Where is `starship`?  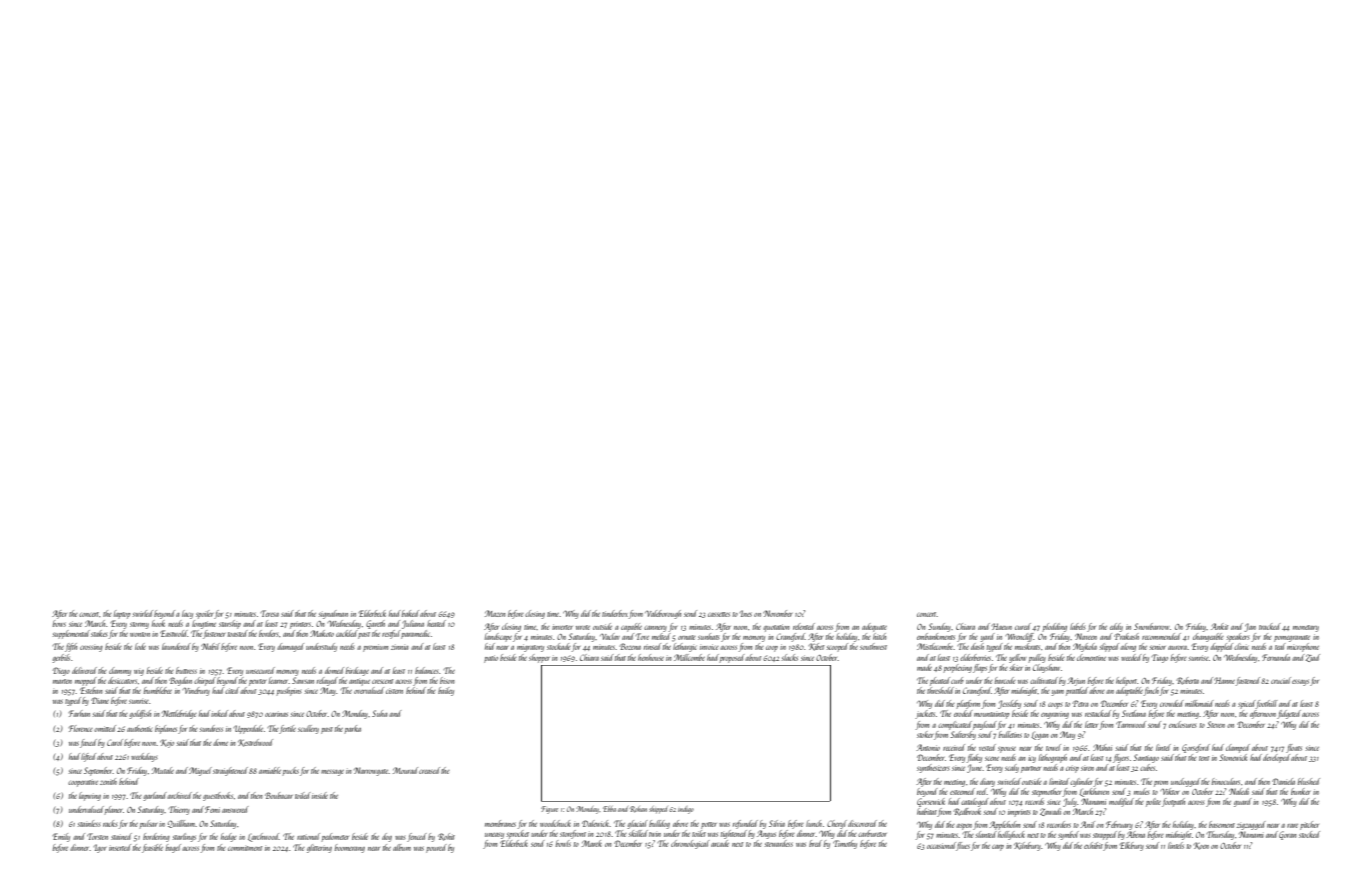
starship is located at coordinates (230, 624).
